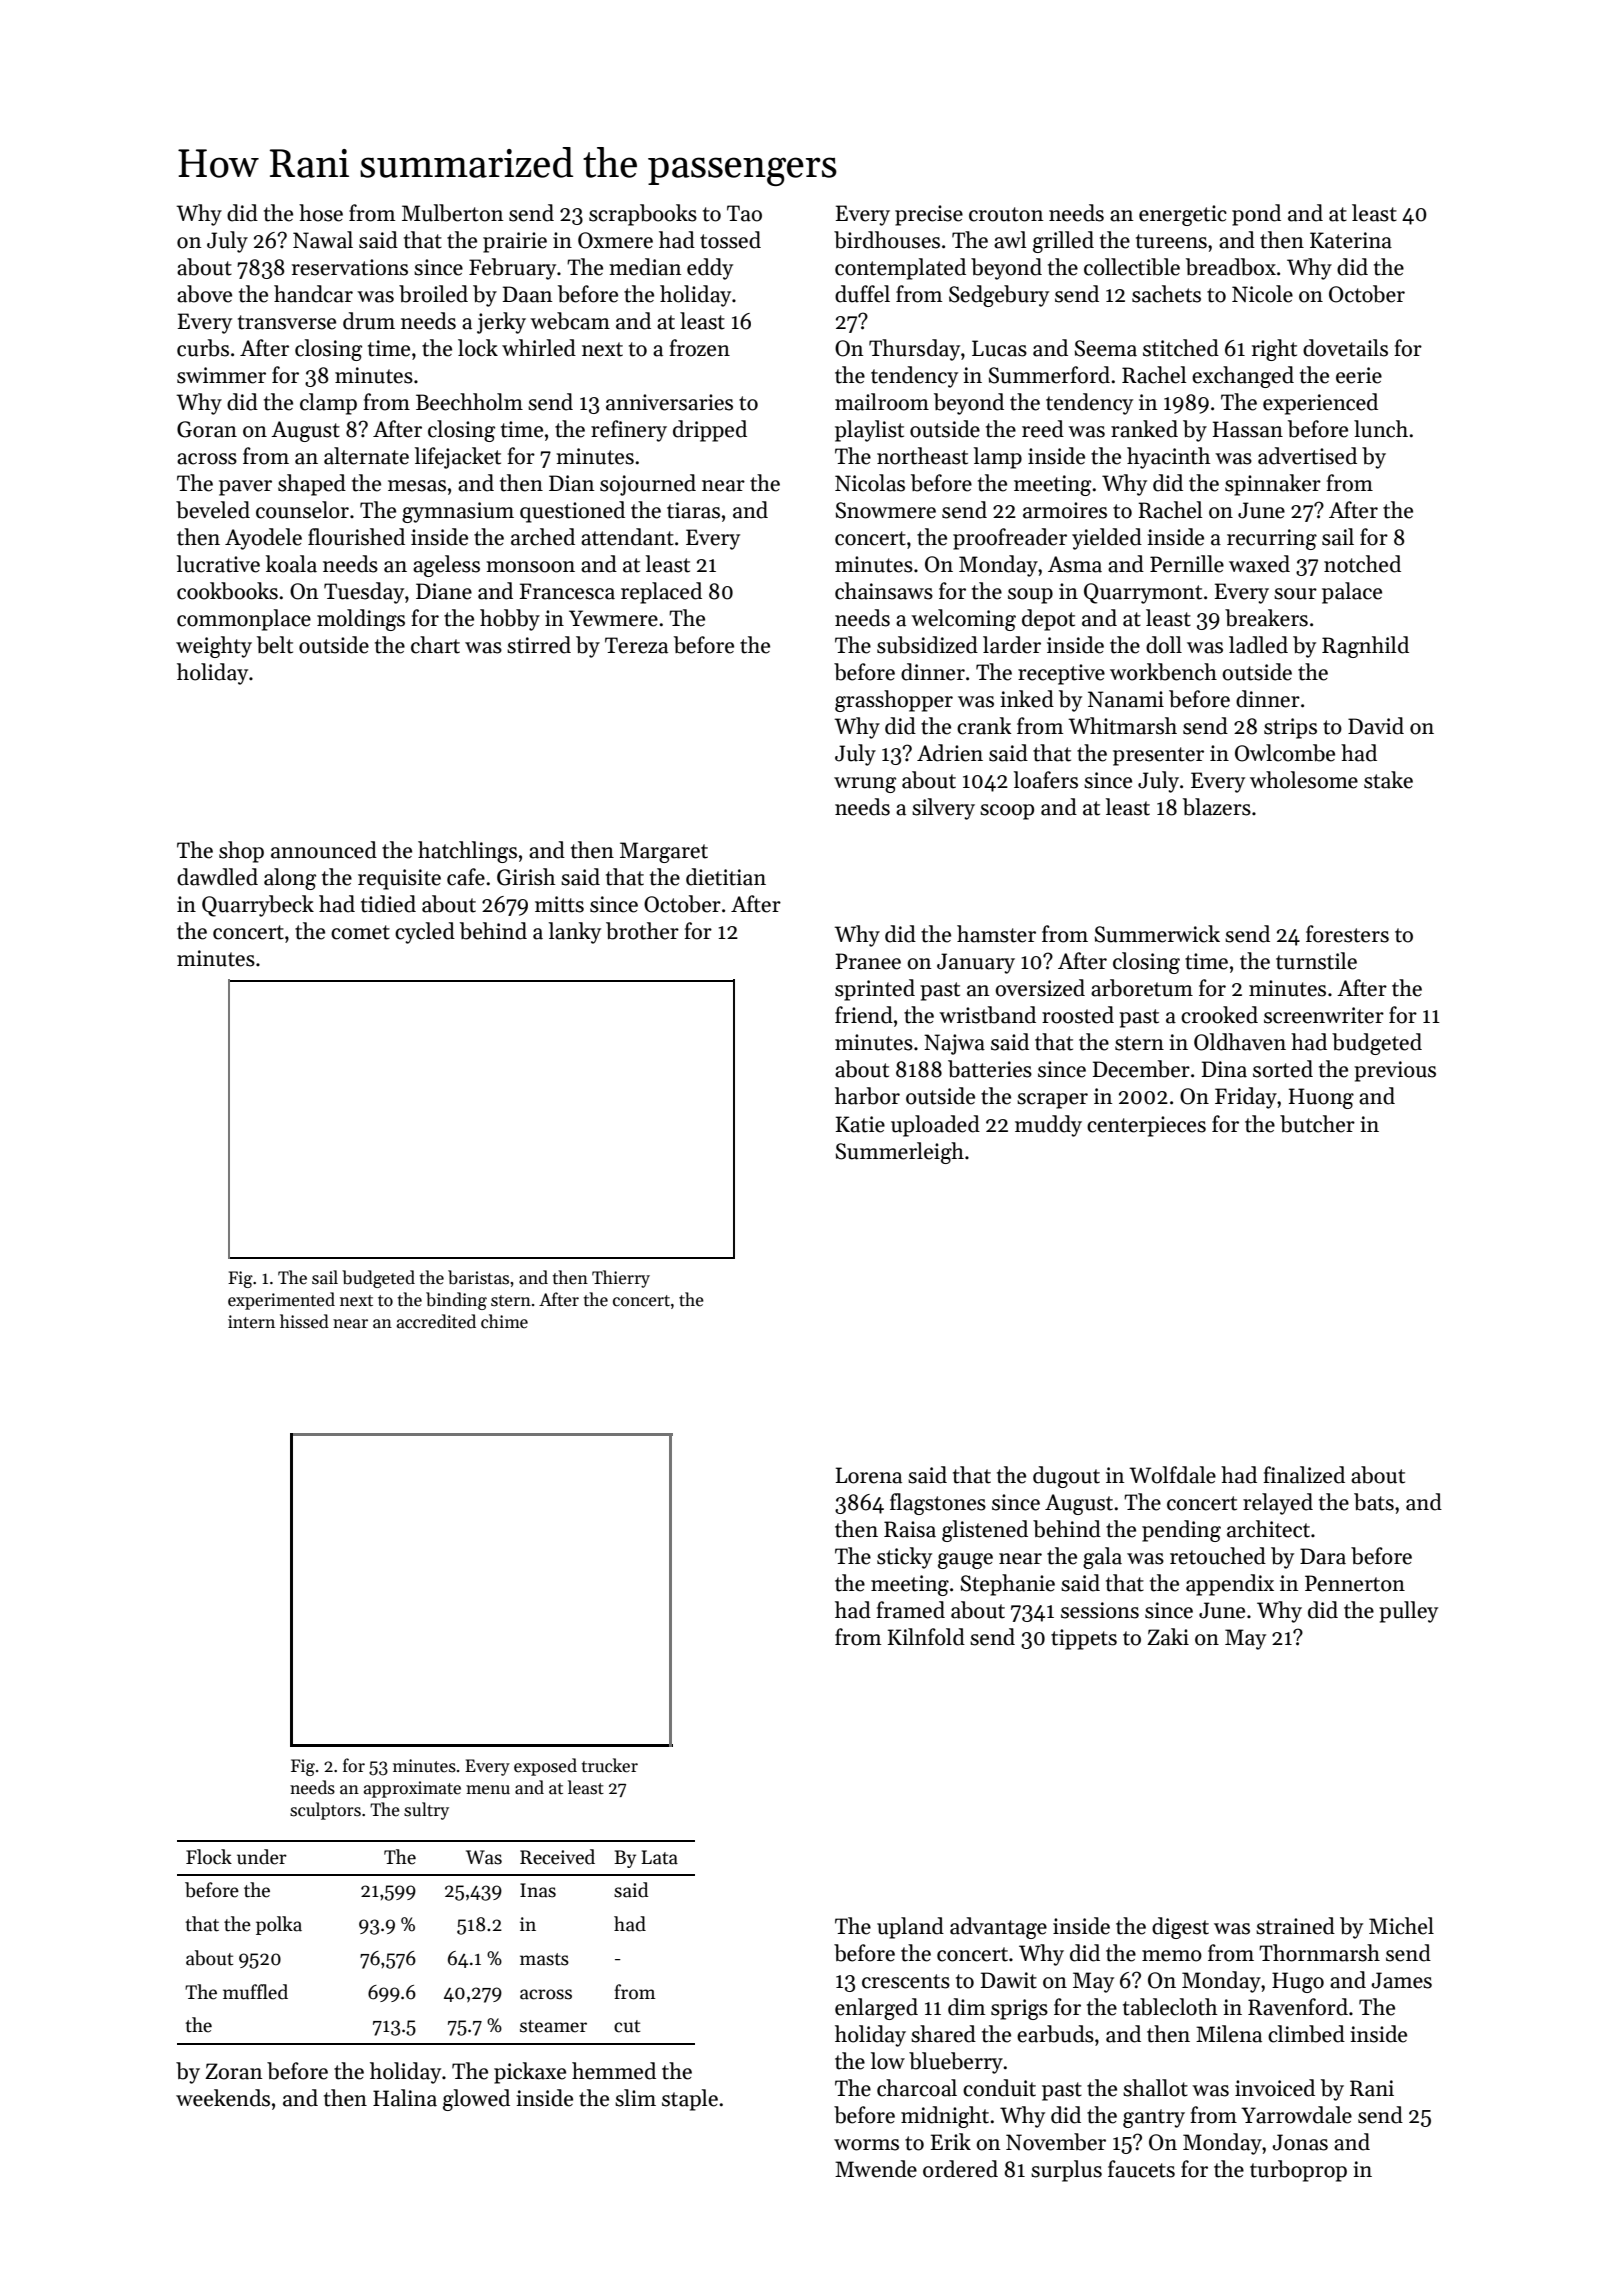 The height and width of the screenshot is (2292, 1620). Describe the element at coordinates (476, 2100) in the screenshot. I see `glowed` at that location.
